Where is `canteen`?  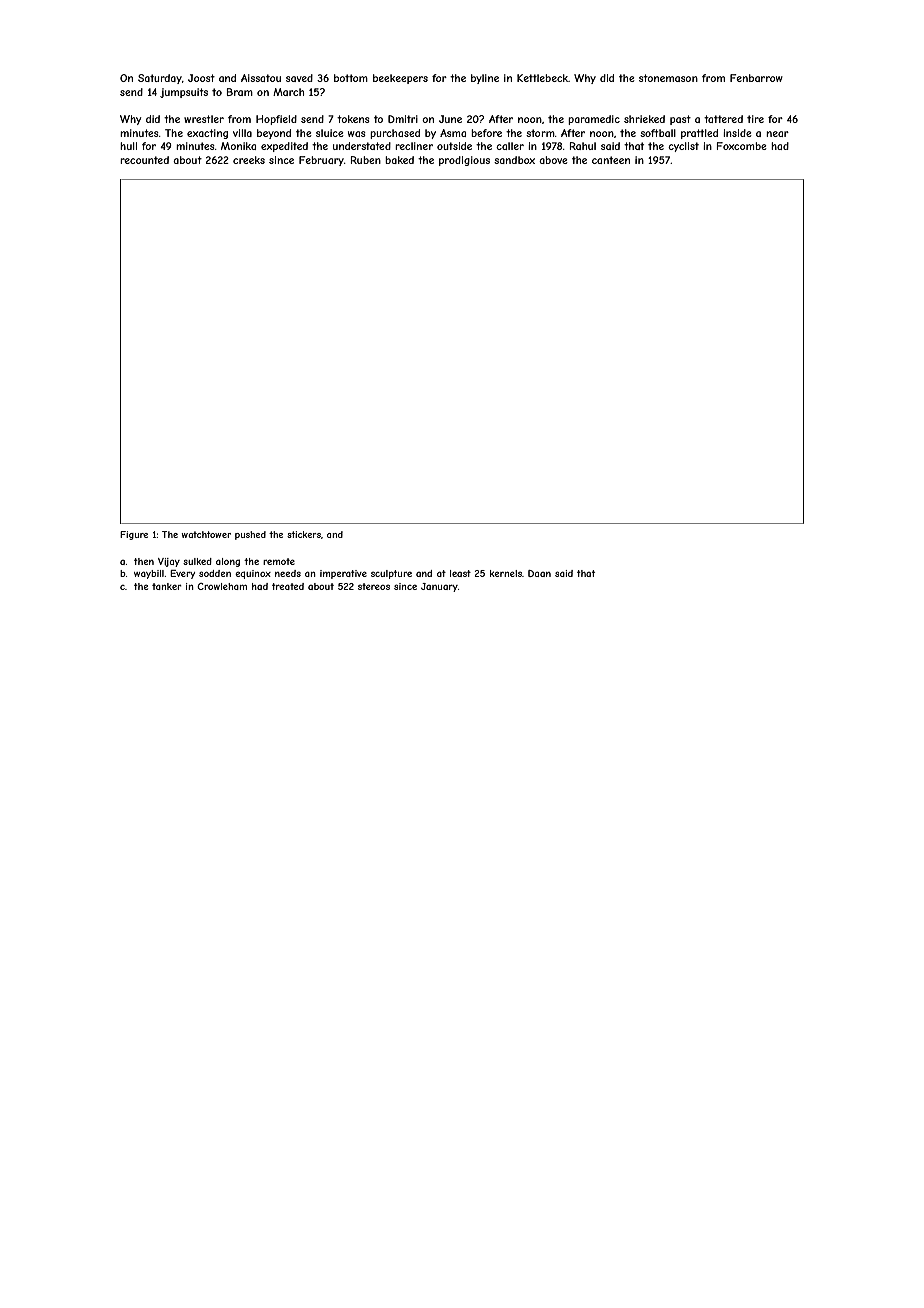
canteen is located at coordinates (611, 160).
